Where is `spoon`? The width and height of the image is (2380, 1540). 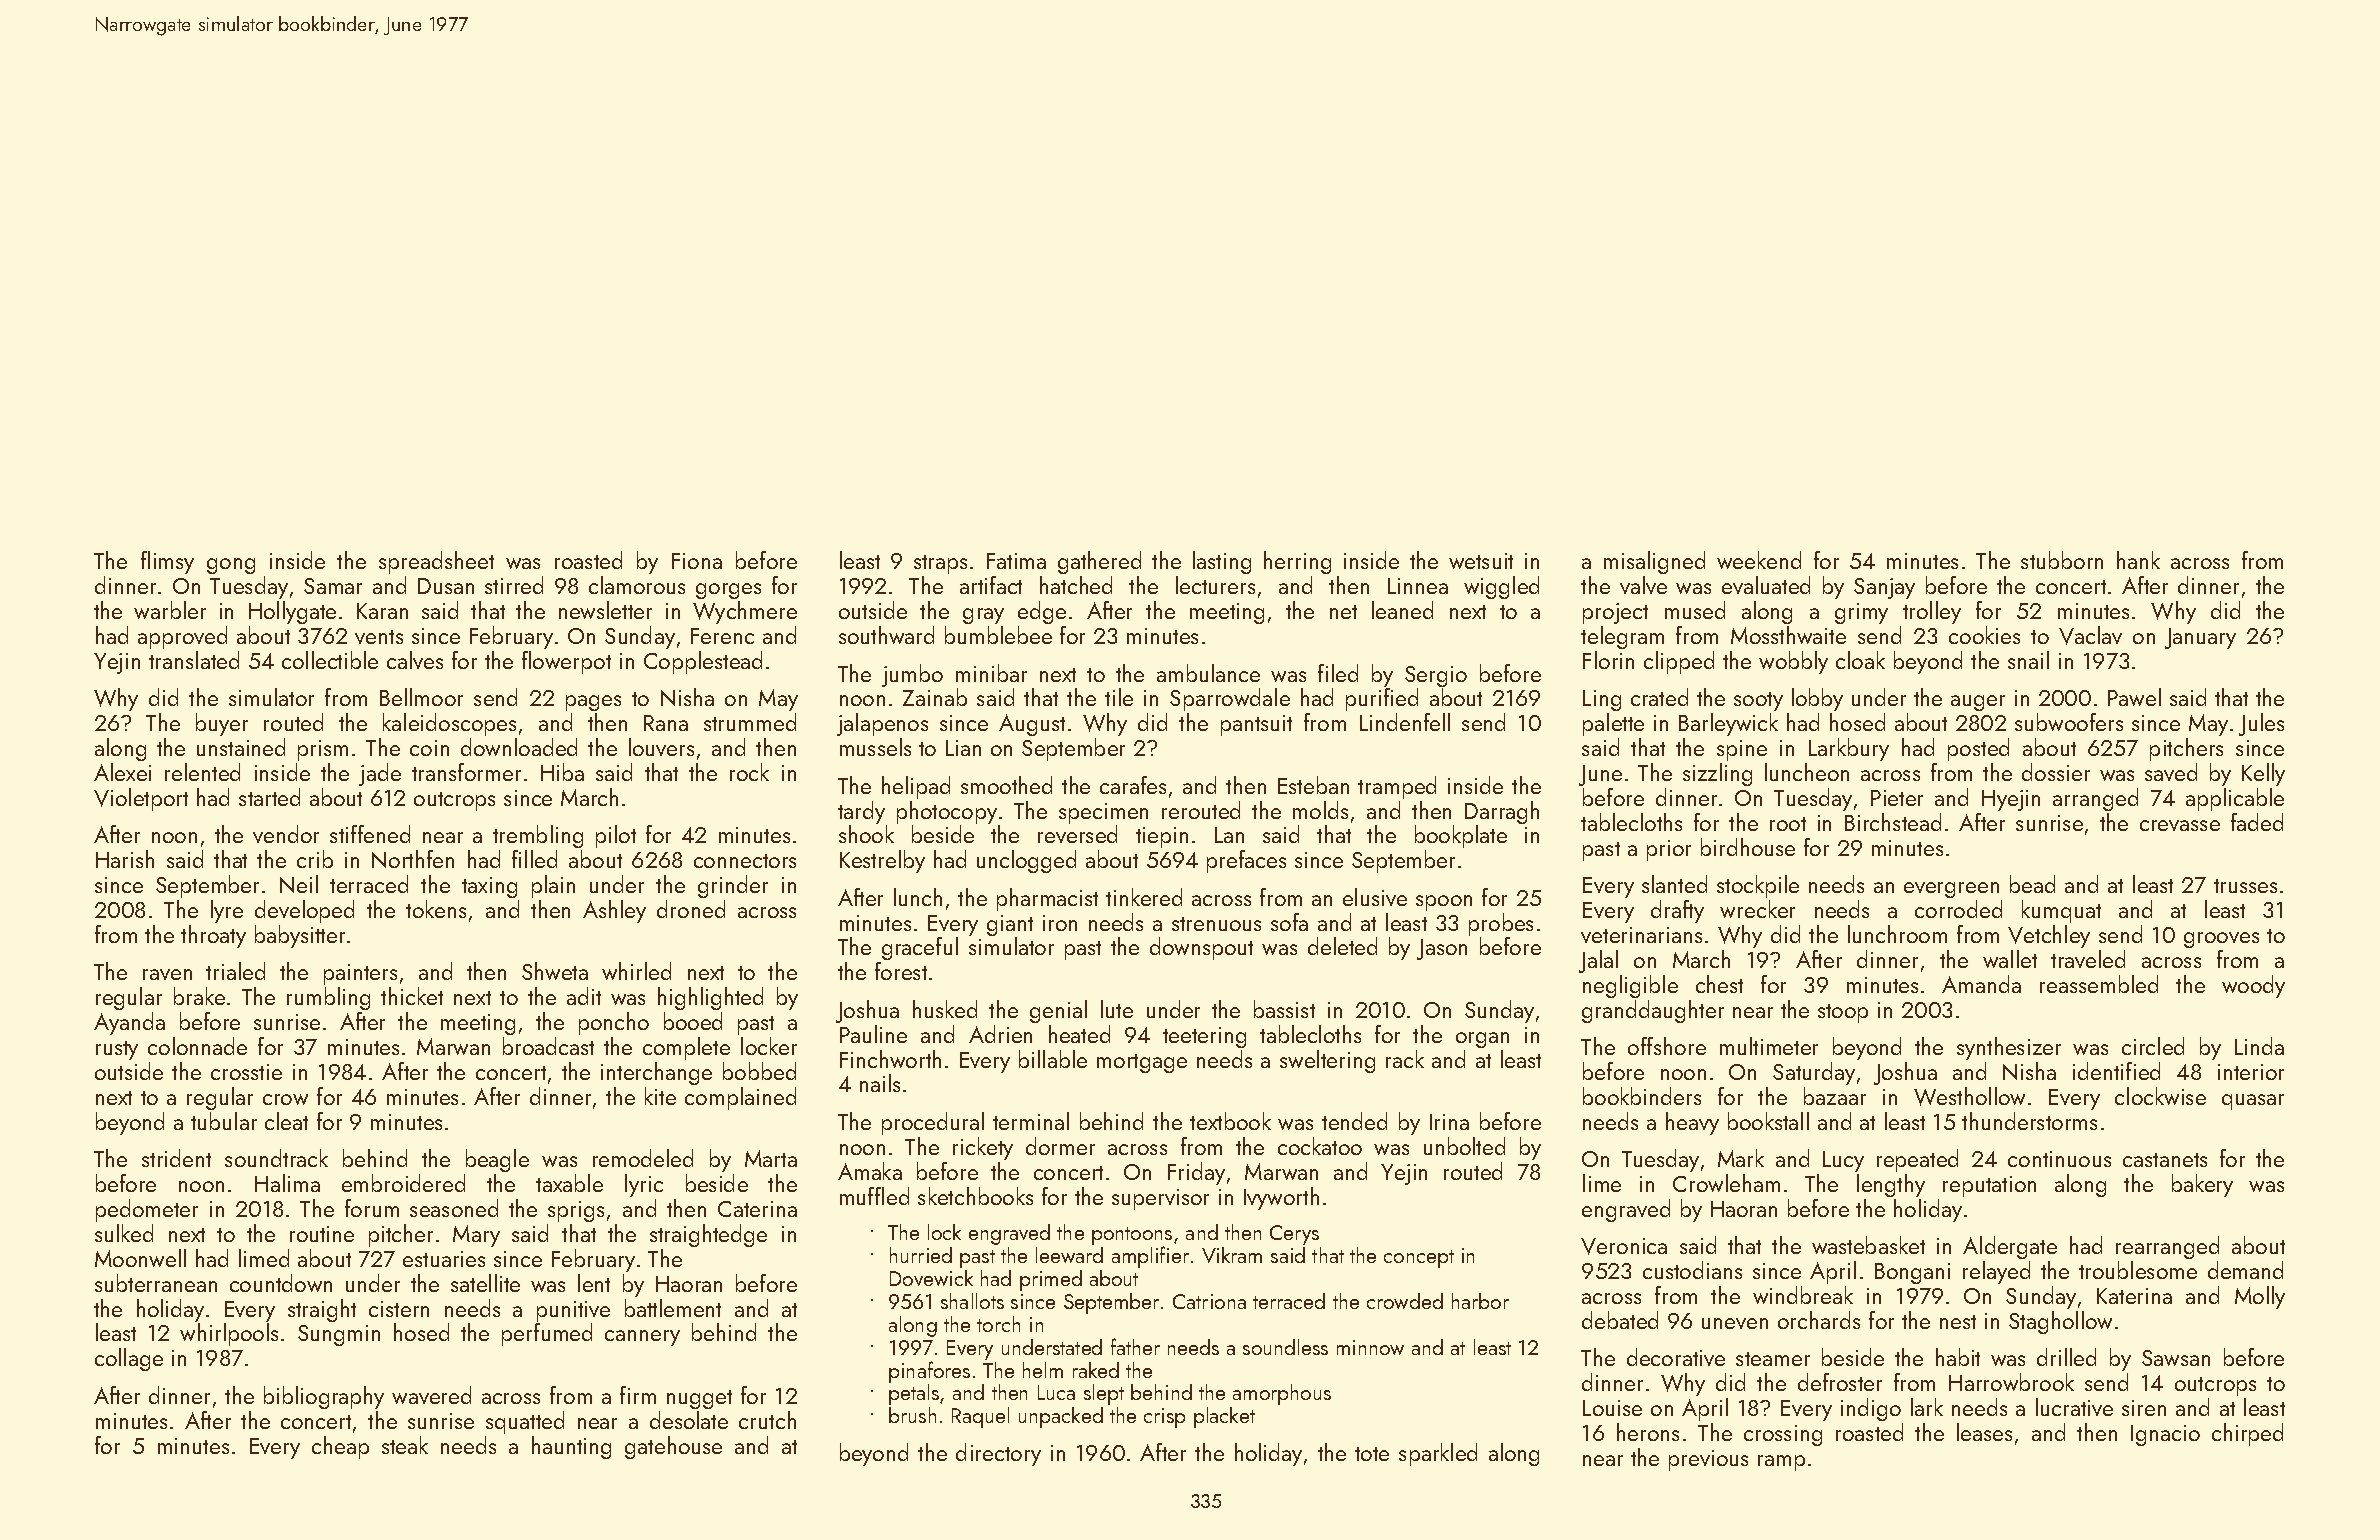 spoon is located at coordinates (1444, 903).
